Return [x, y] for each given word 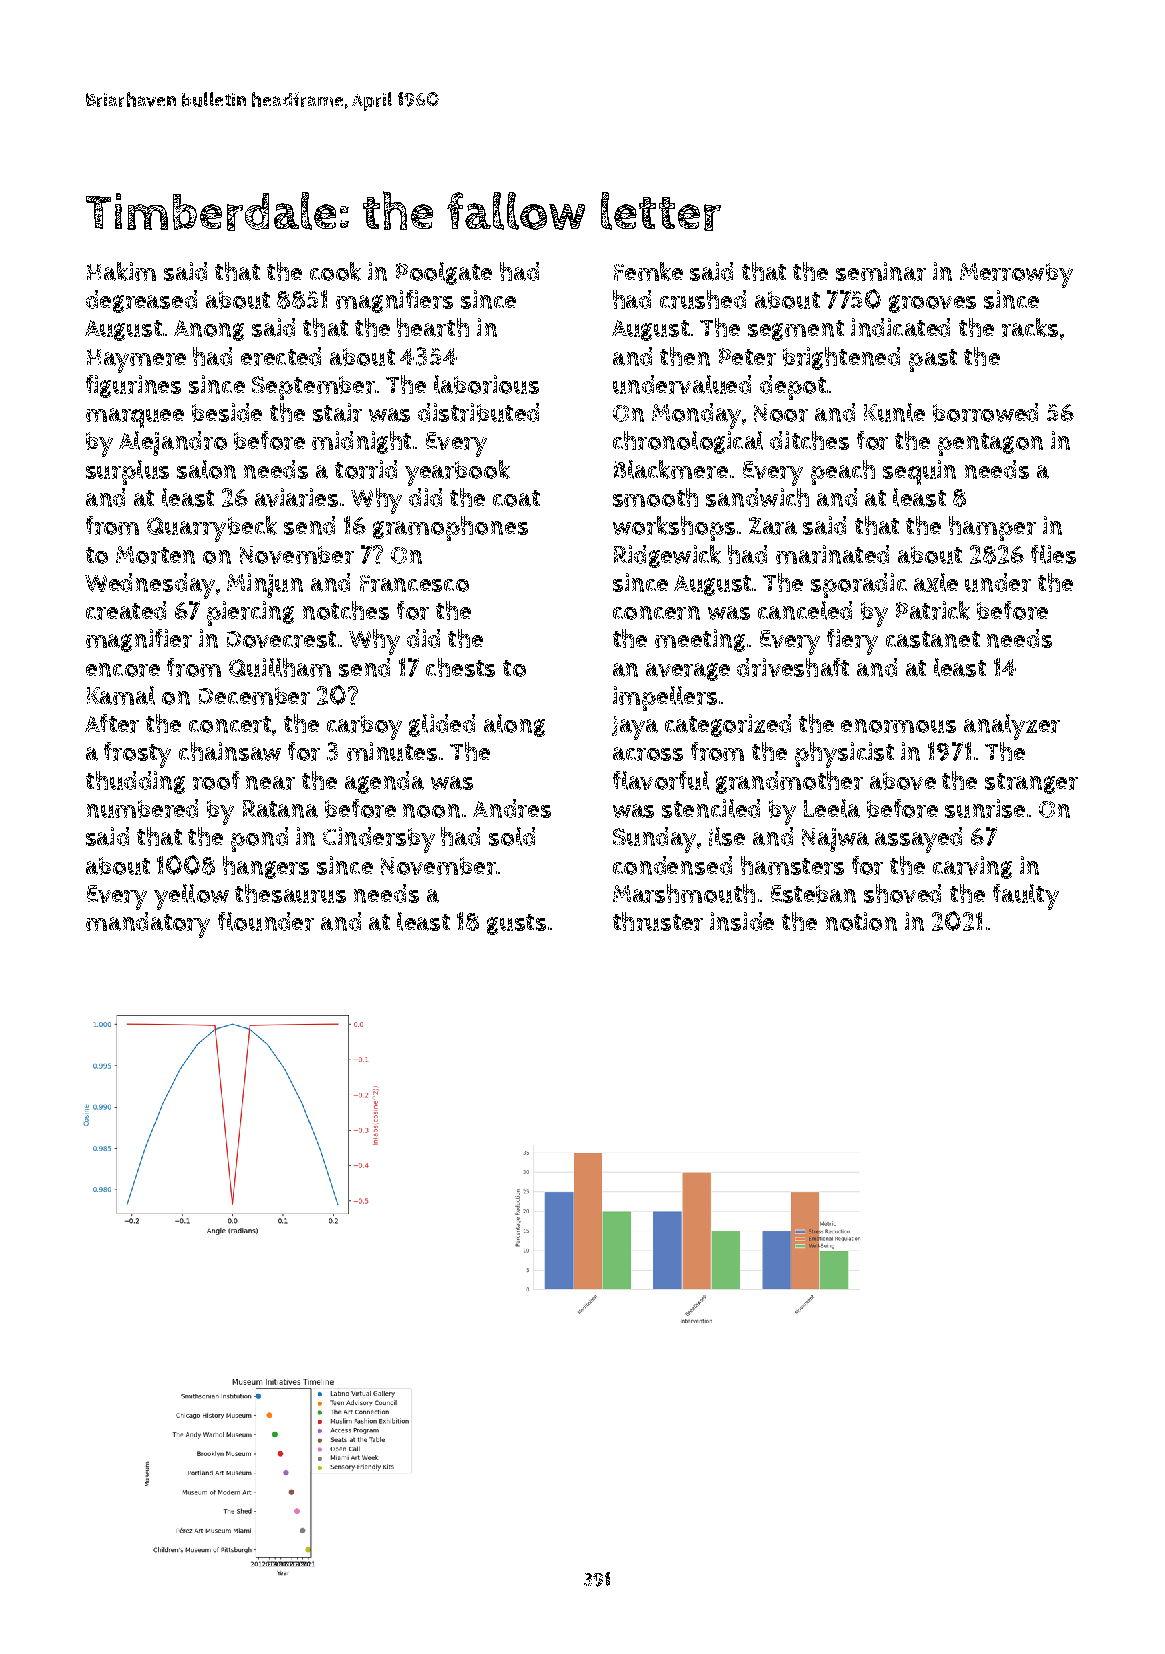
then [685, 356]
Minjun [265, 585]
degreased [141, 301]
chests [460, 667]
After [112, 723]
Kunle [894, 412]
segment [796, 330]
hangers [266, 867]
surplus [127, 472]
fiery [852, 642]
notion [861, 921]
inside [742, 921]
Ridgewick [667, 556]
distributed [478, 412]
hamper [992, 528]
